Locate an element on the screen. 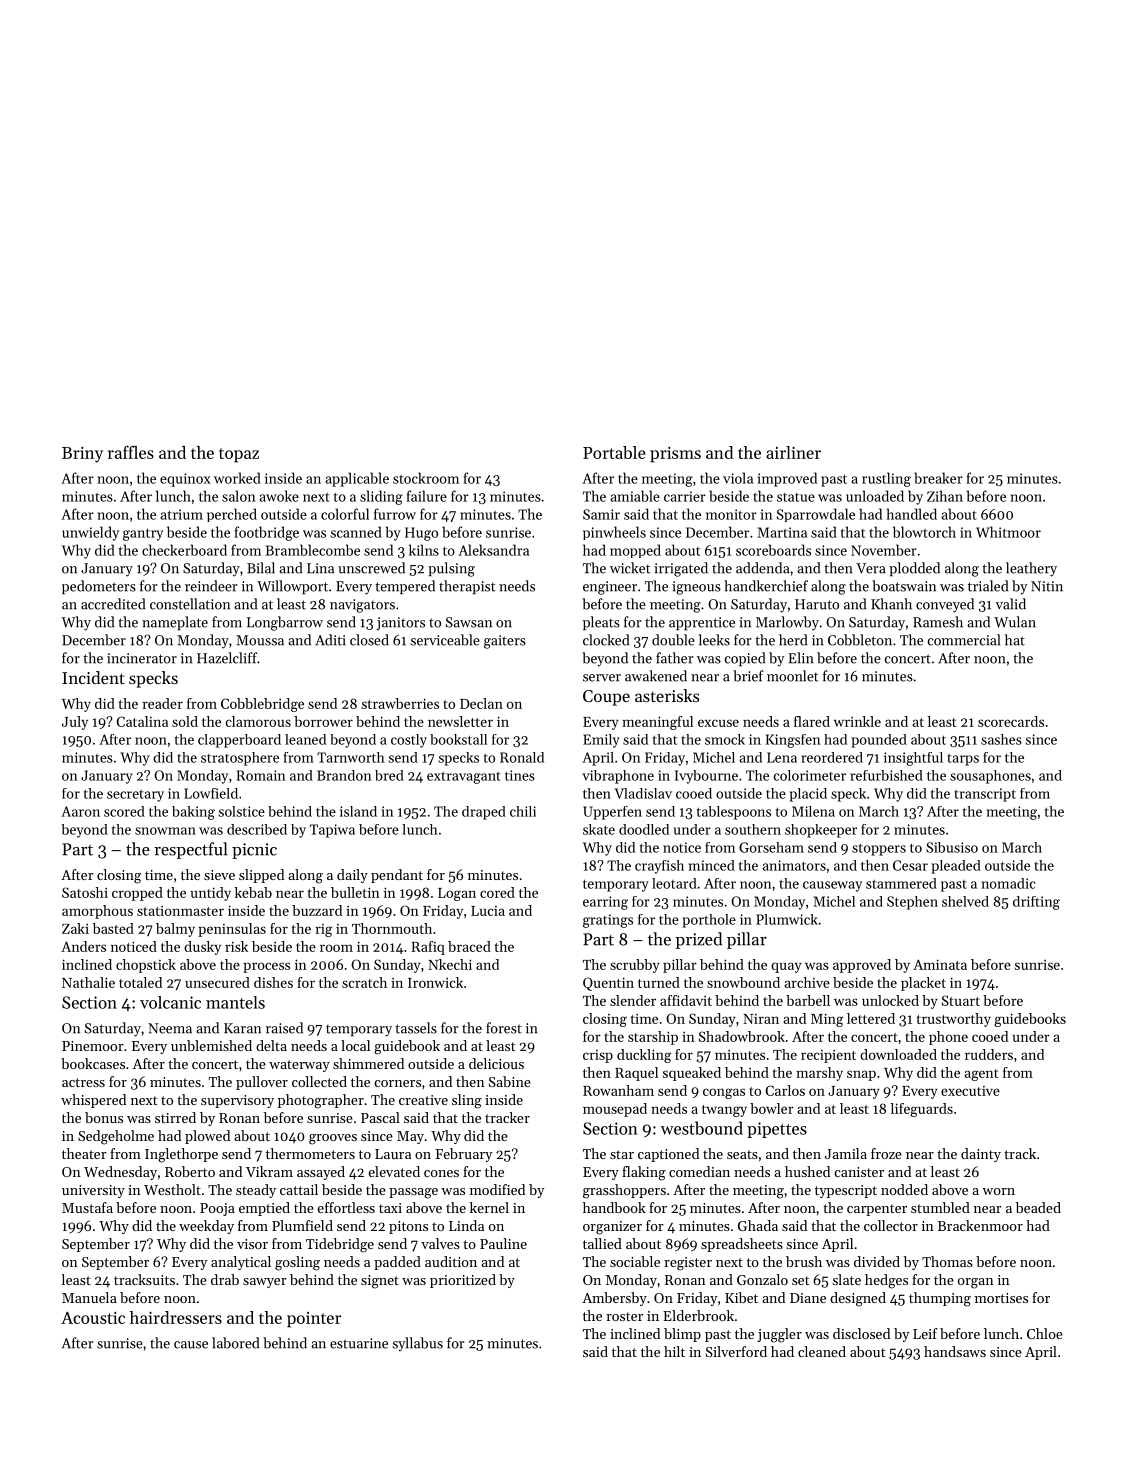  photographer is located at coordinates (321, 1101).
